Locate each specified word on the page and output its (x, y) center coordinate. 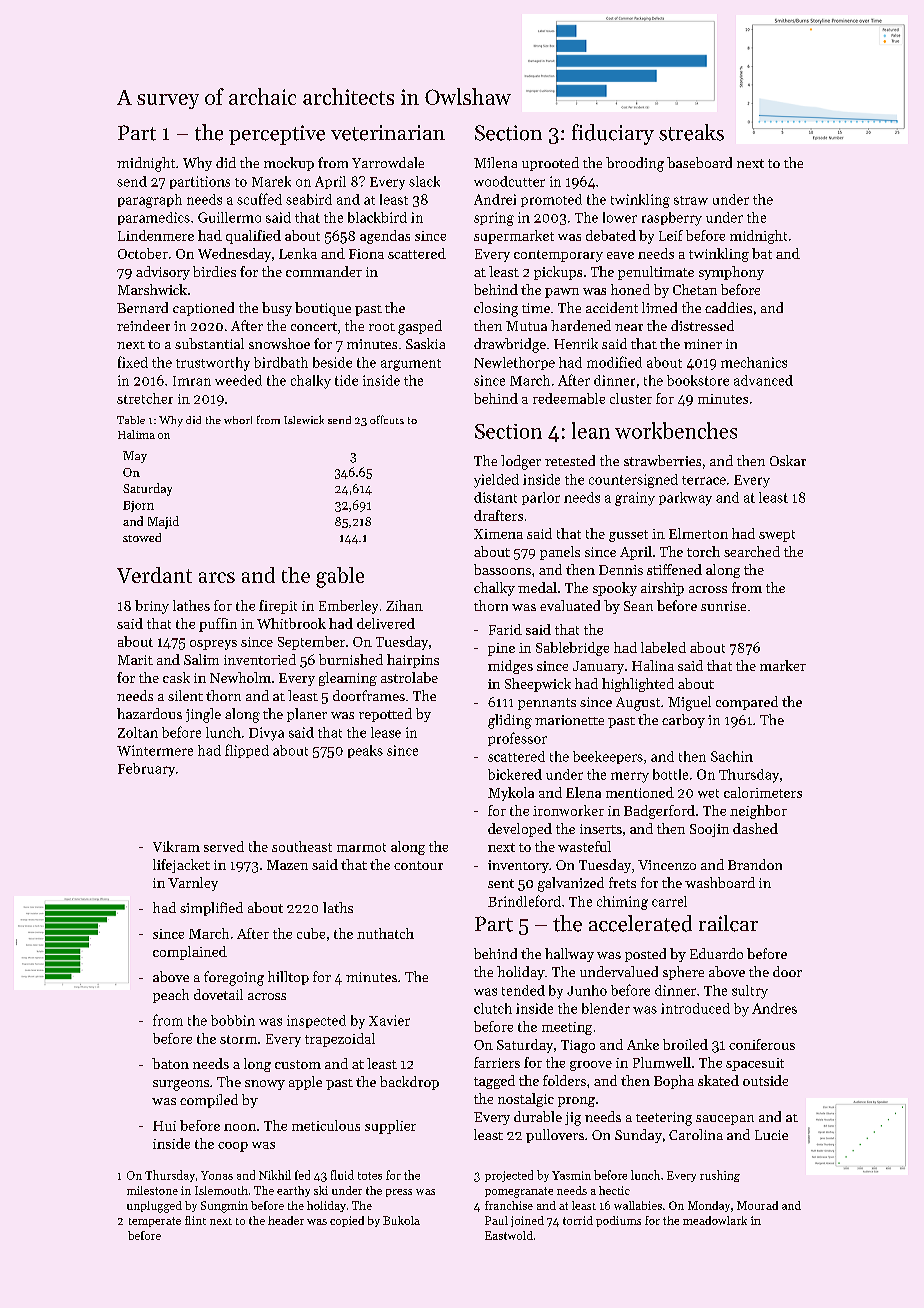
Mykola (511, 794)
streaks (691, 132)
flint (195, 1220)
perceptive (277, 135)
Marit (135, 660)
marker (783, 665)
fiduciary (613, 134)
